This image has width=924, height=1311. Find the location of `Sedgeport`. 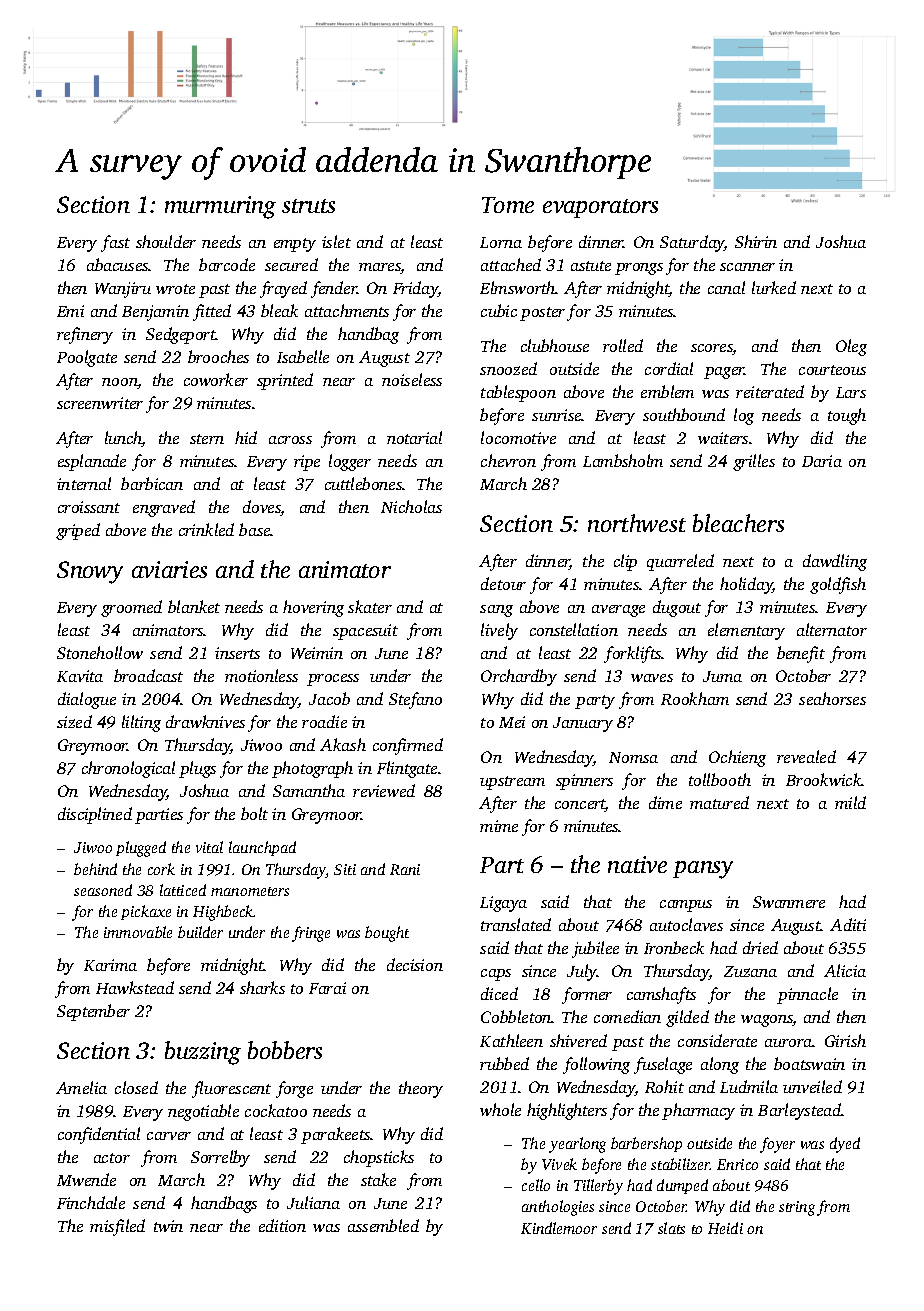

Sedgeport is located at coordinates (181, 335).
